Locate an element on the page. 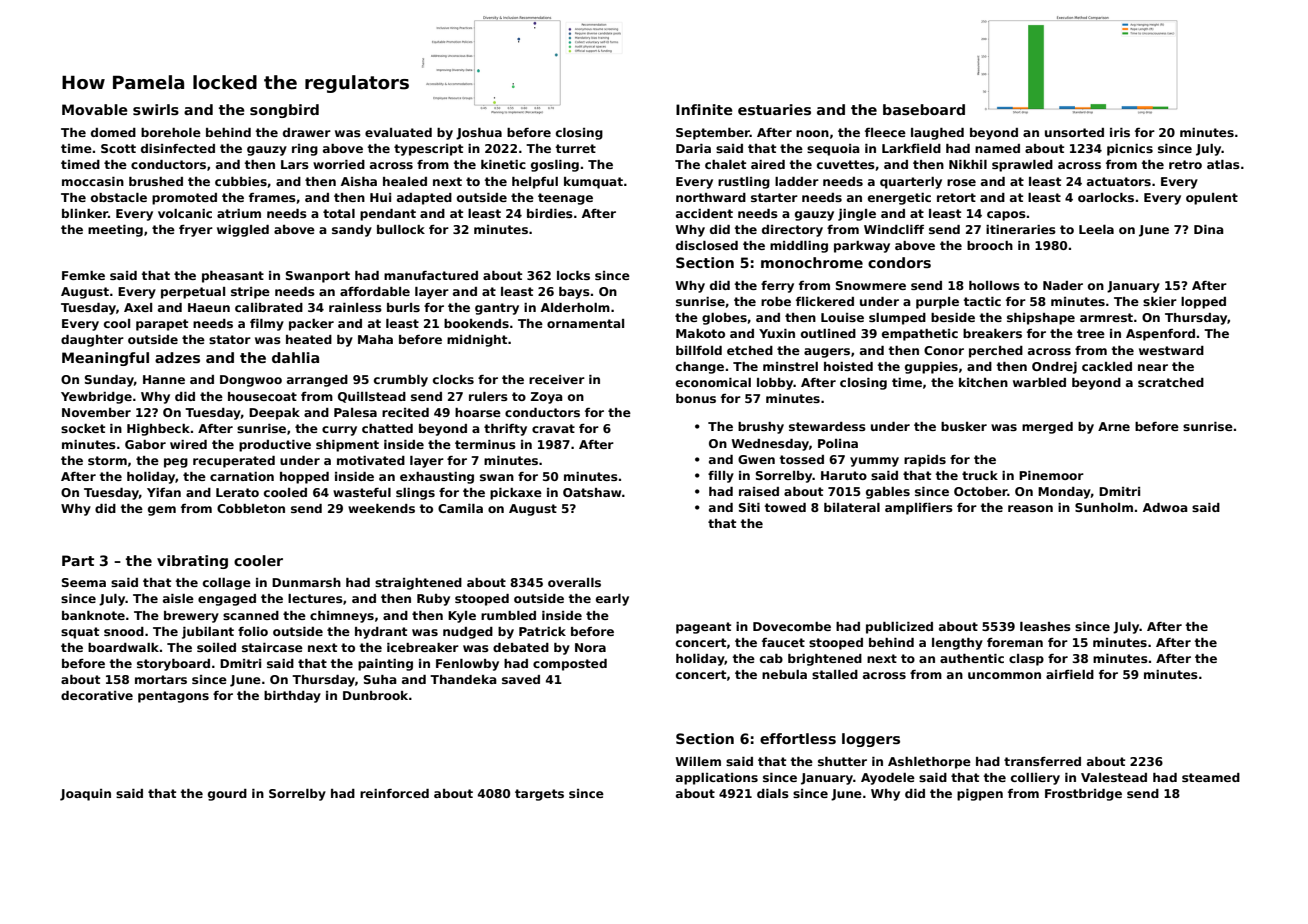  baseboard is located at coordinates (924, 109).
